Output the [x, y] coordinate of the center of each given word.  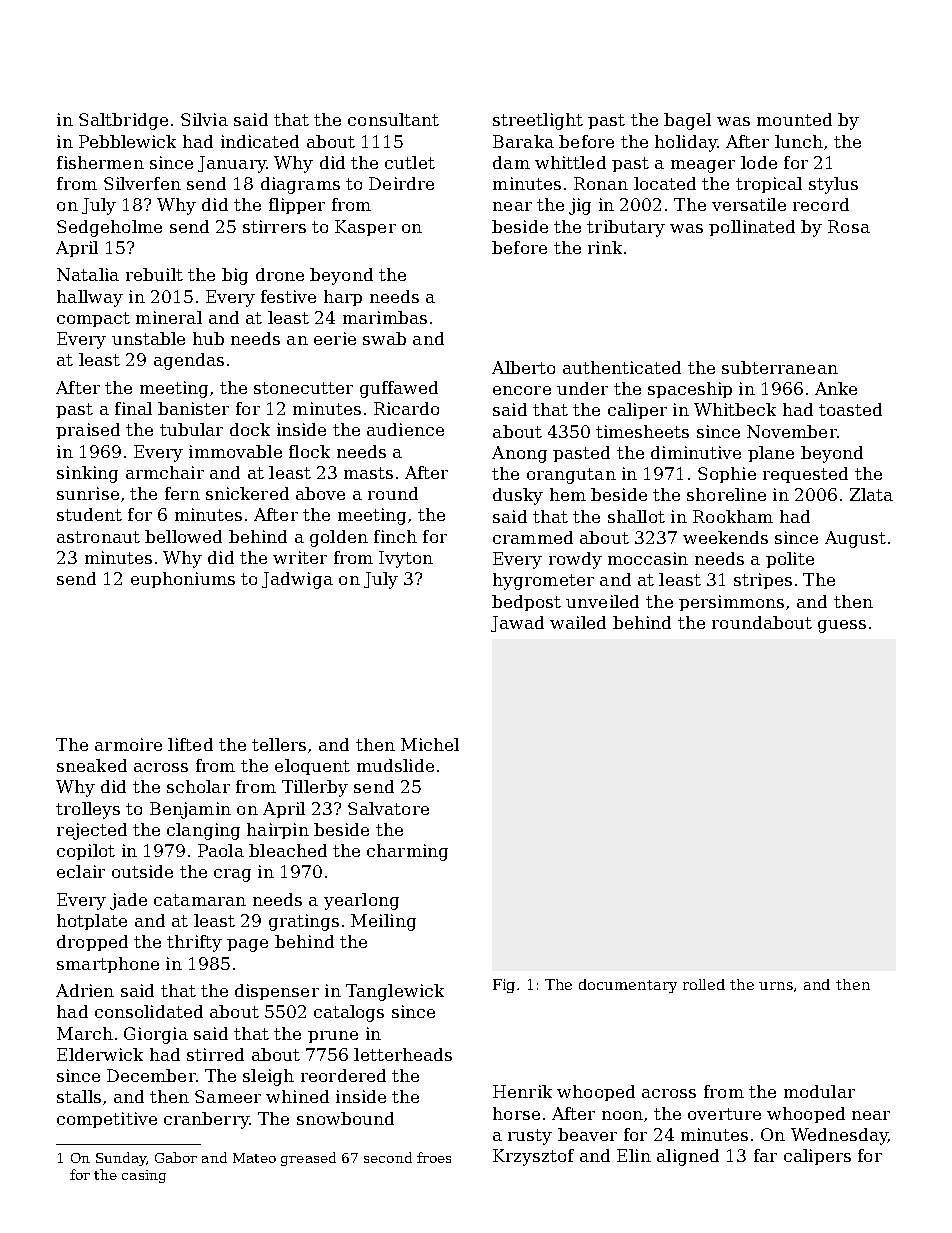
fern [182, 493]
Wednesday [839, 1136]
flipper [297, 206]
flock [309, 451]
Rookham [733, 516]
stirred [215, 1054]
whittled [570, 162]
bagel [687, 121]
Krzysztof [533, 1157]
